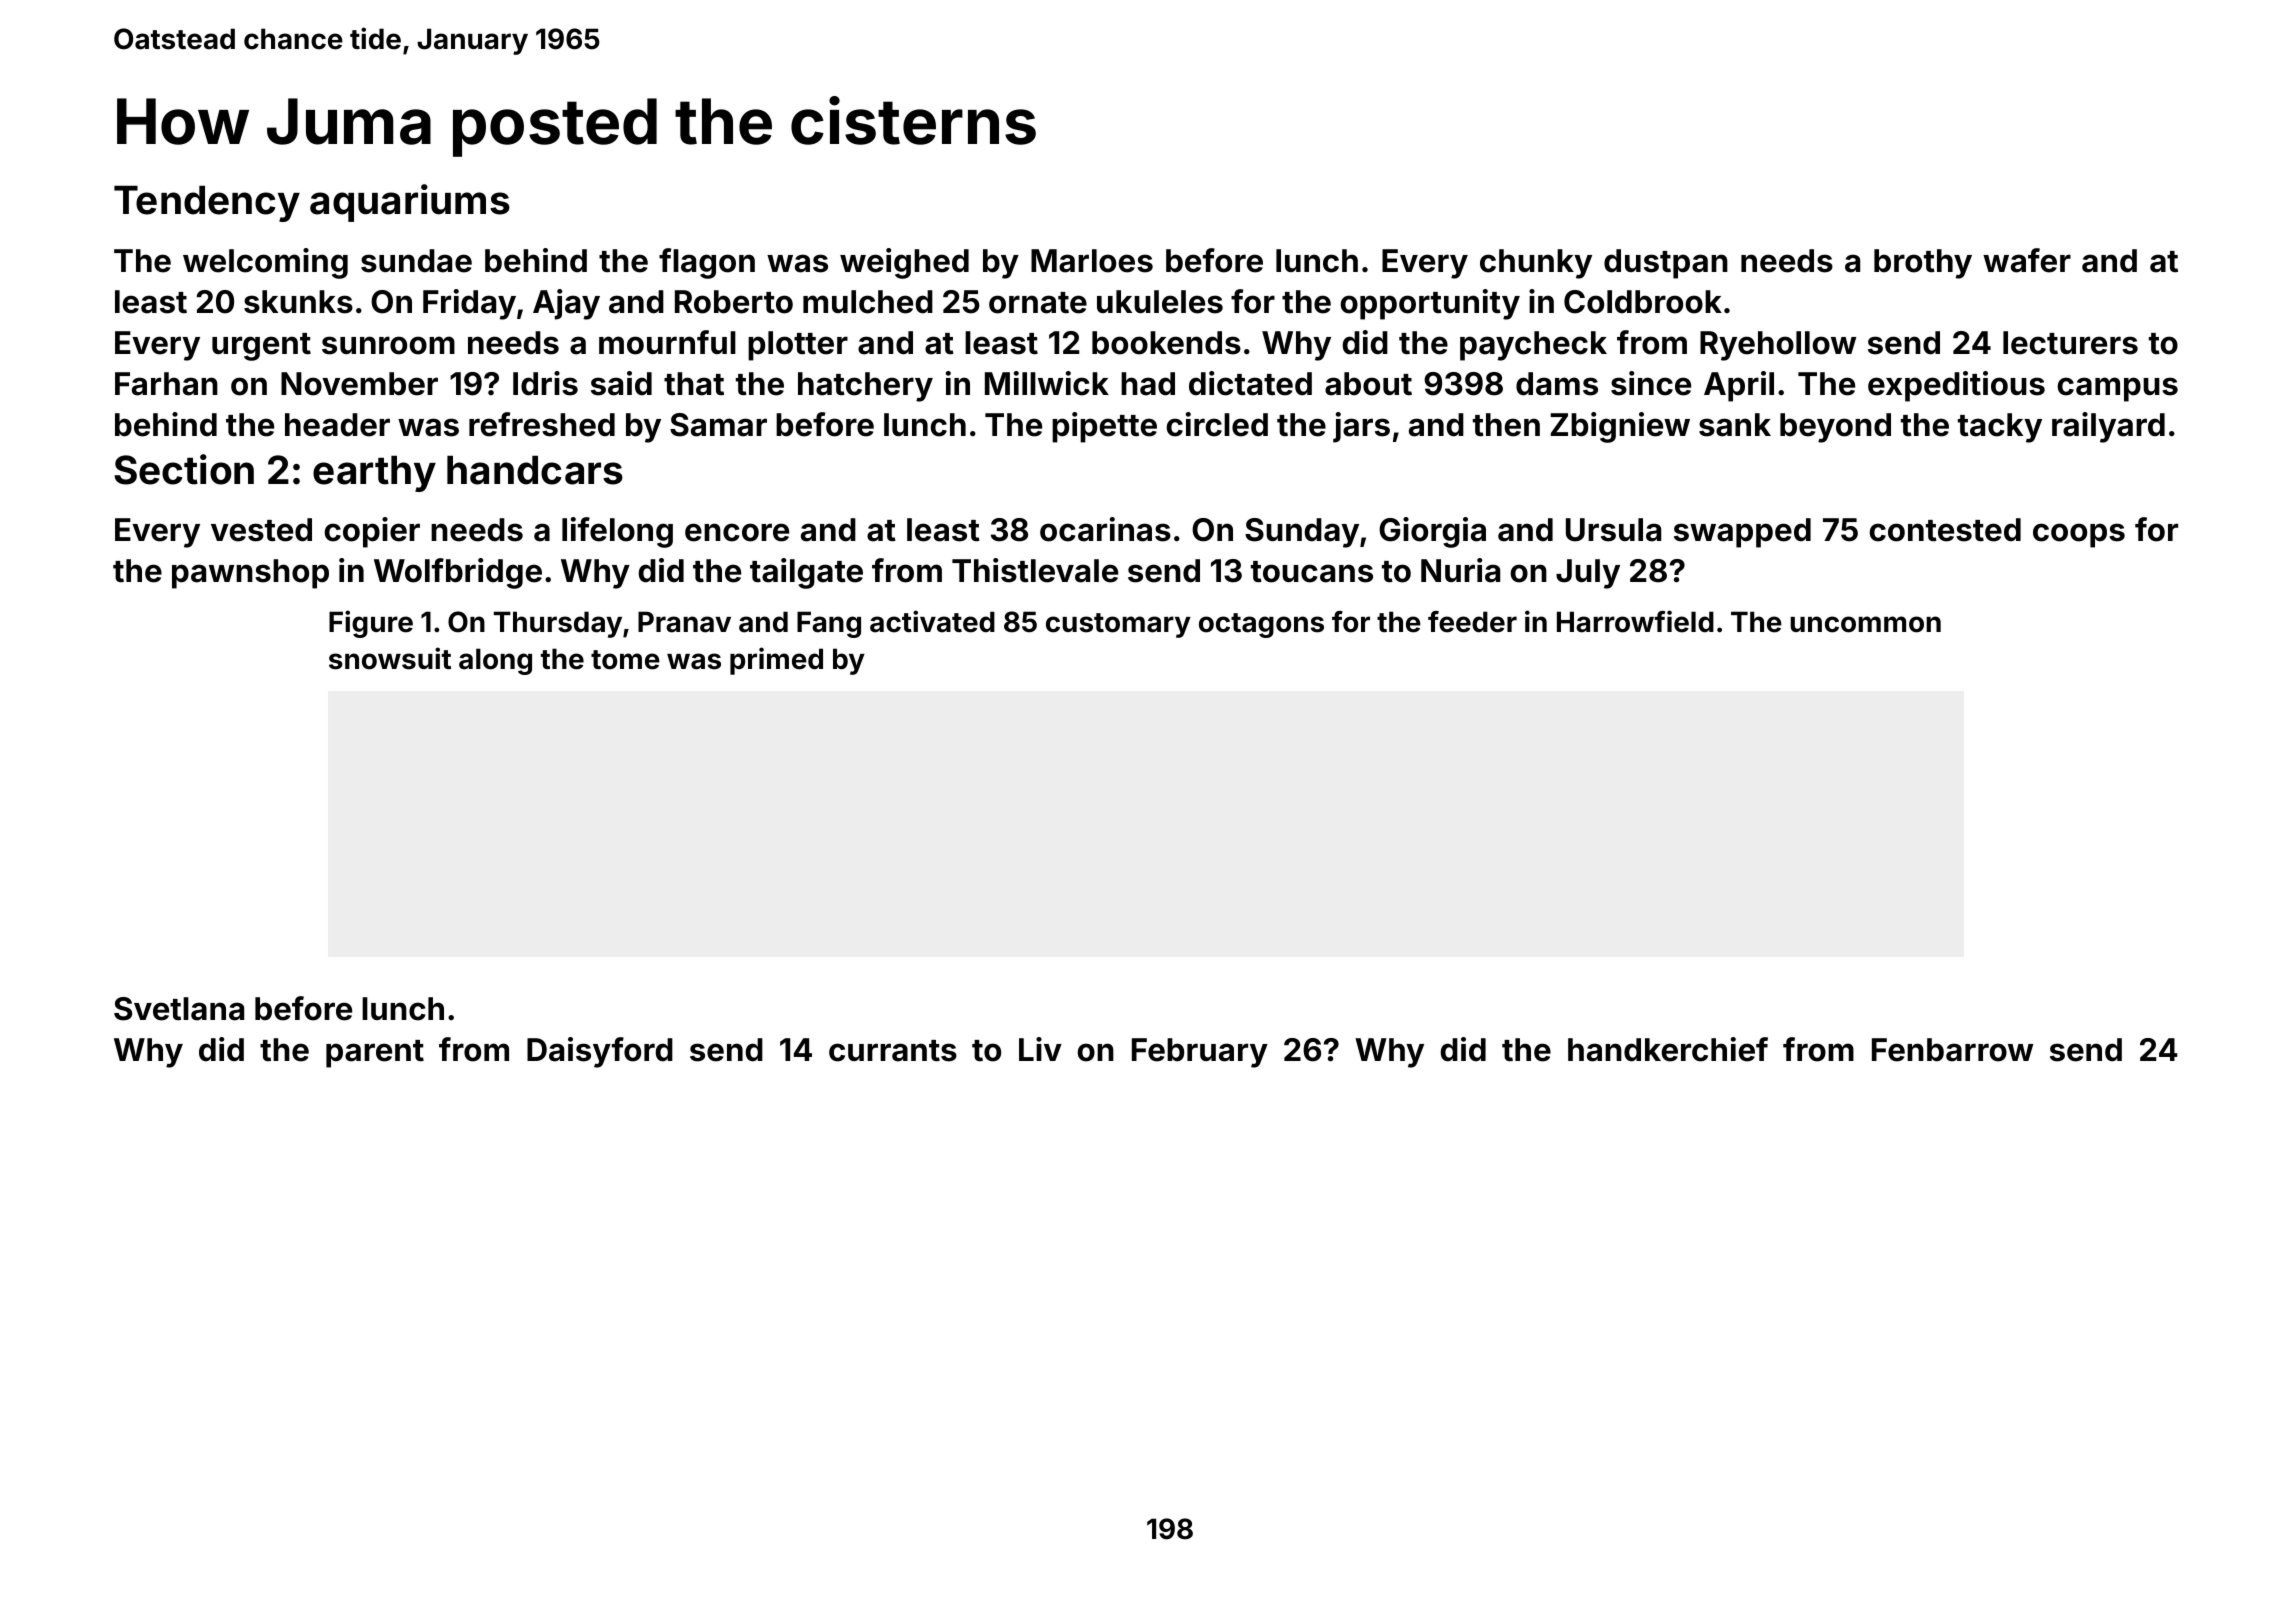 The height and width of the document is (1620, 2292). What do you see at coordinates (2027, 260) in the document?
I see `wafer` at bounding box center [2027, 260].
